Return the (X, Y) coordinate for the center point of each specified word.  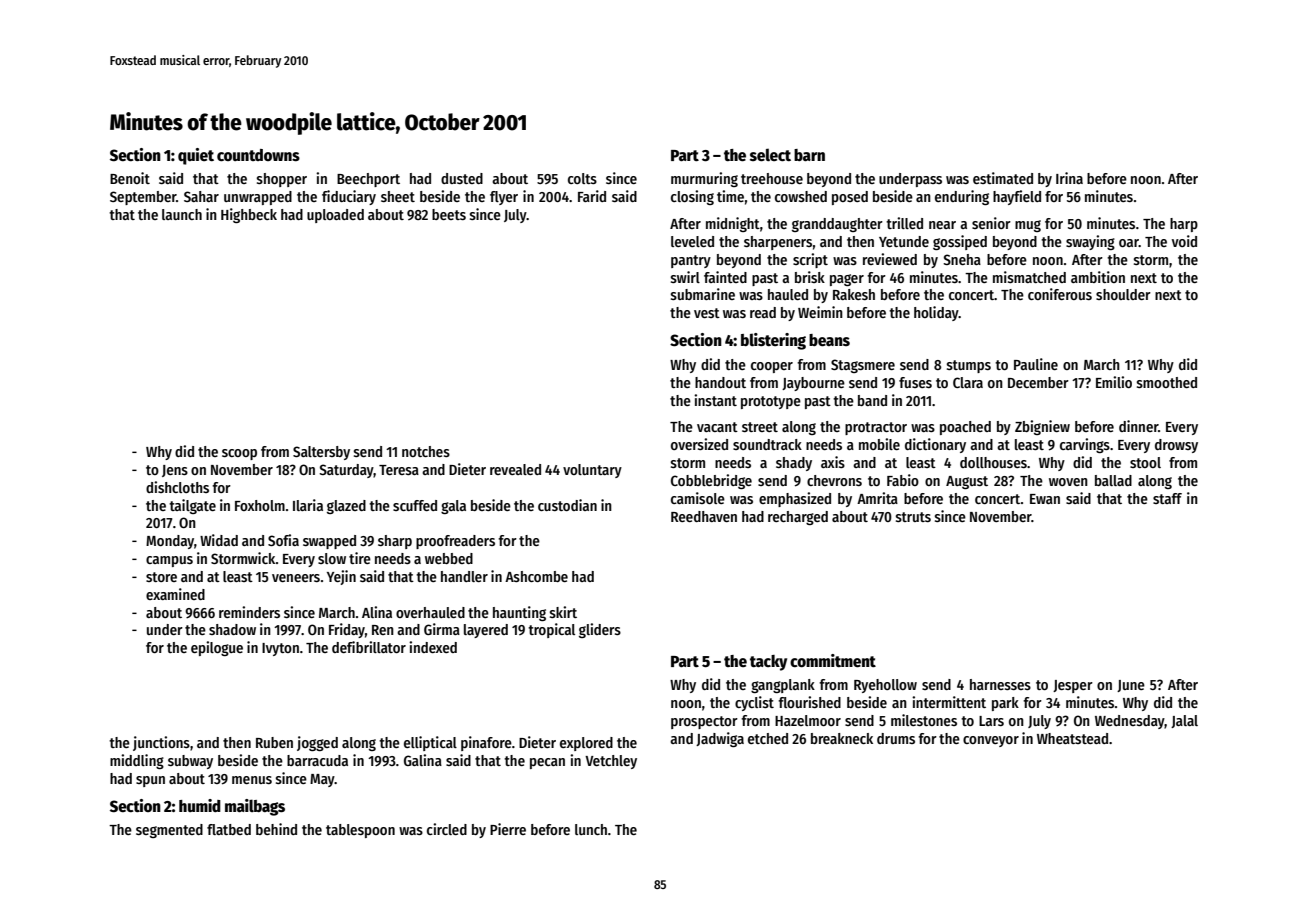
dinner (1138, 426)
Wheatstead (1072, 738)
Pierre (508, 829)
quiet (196, 156)
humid (200, 805)
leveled (692, 241)
